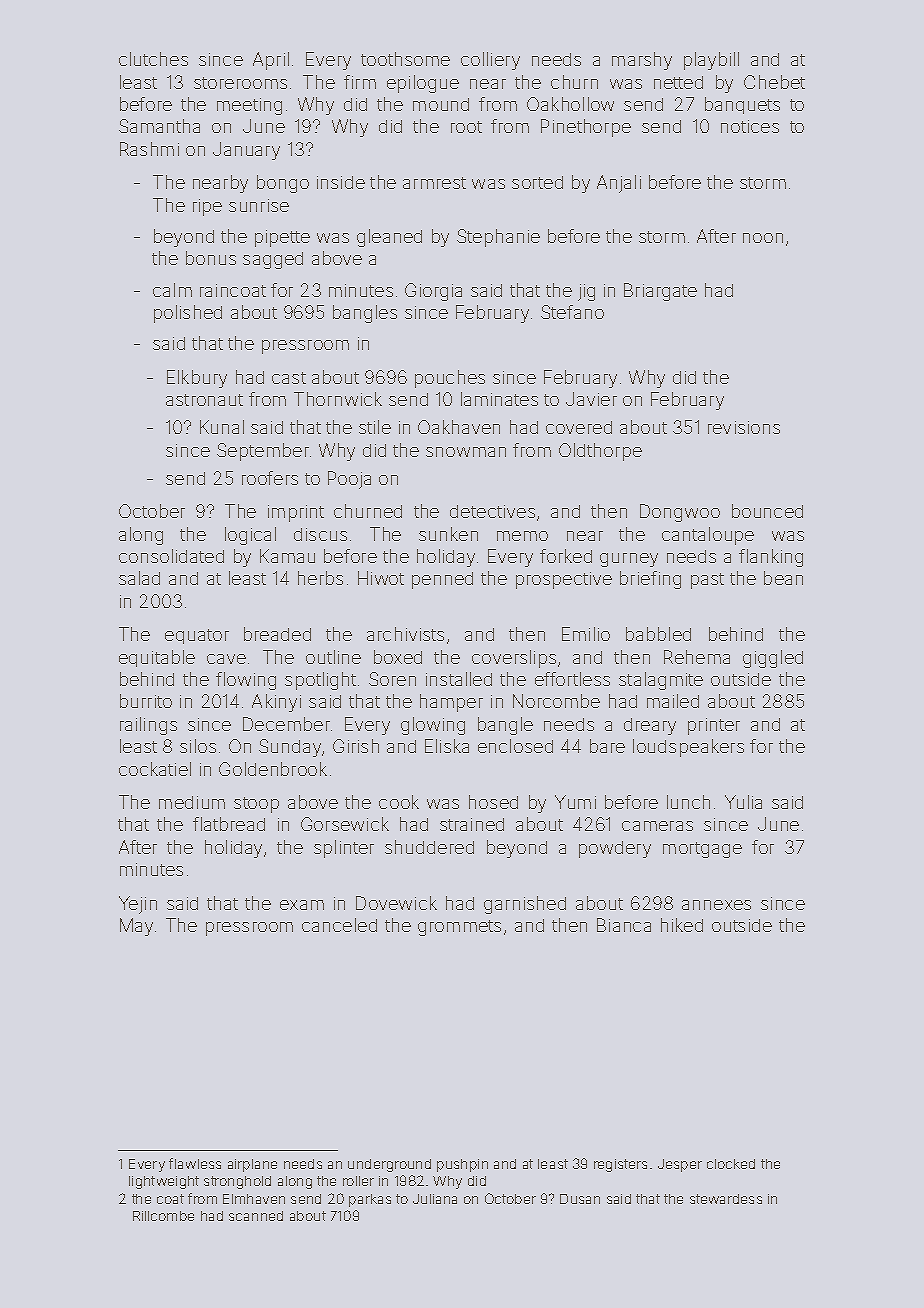 The width and height of the document is (924, 1308). I want to click on Yulia, so click(743, 802).
